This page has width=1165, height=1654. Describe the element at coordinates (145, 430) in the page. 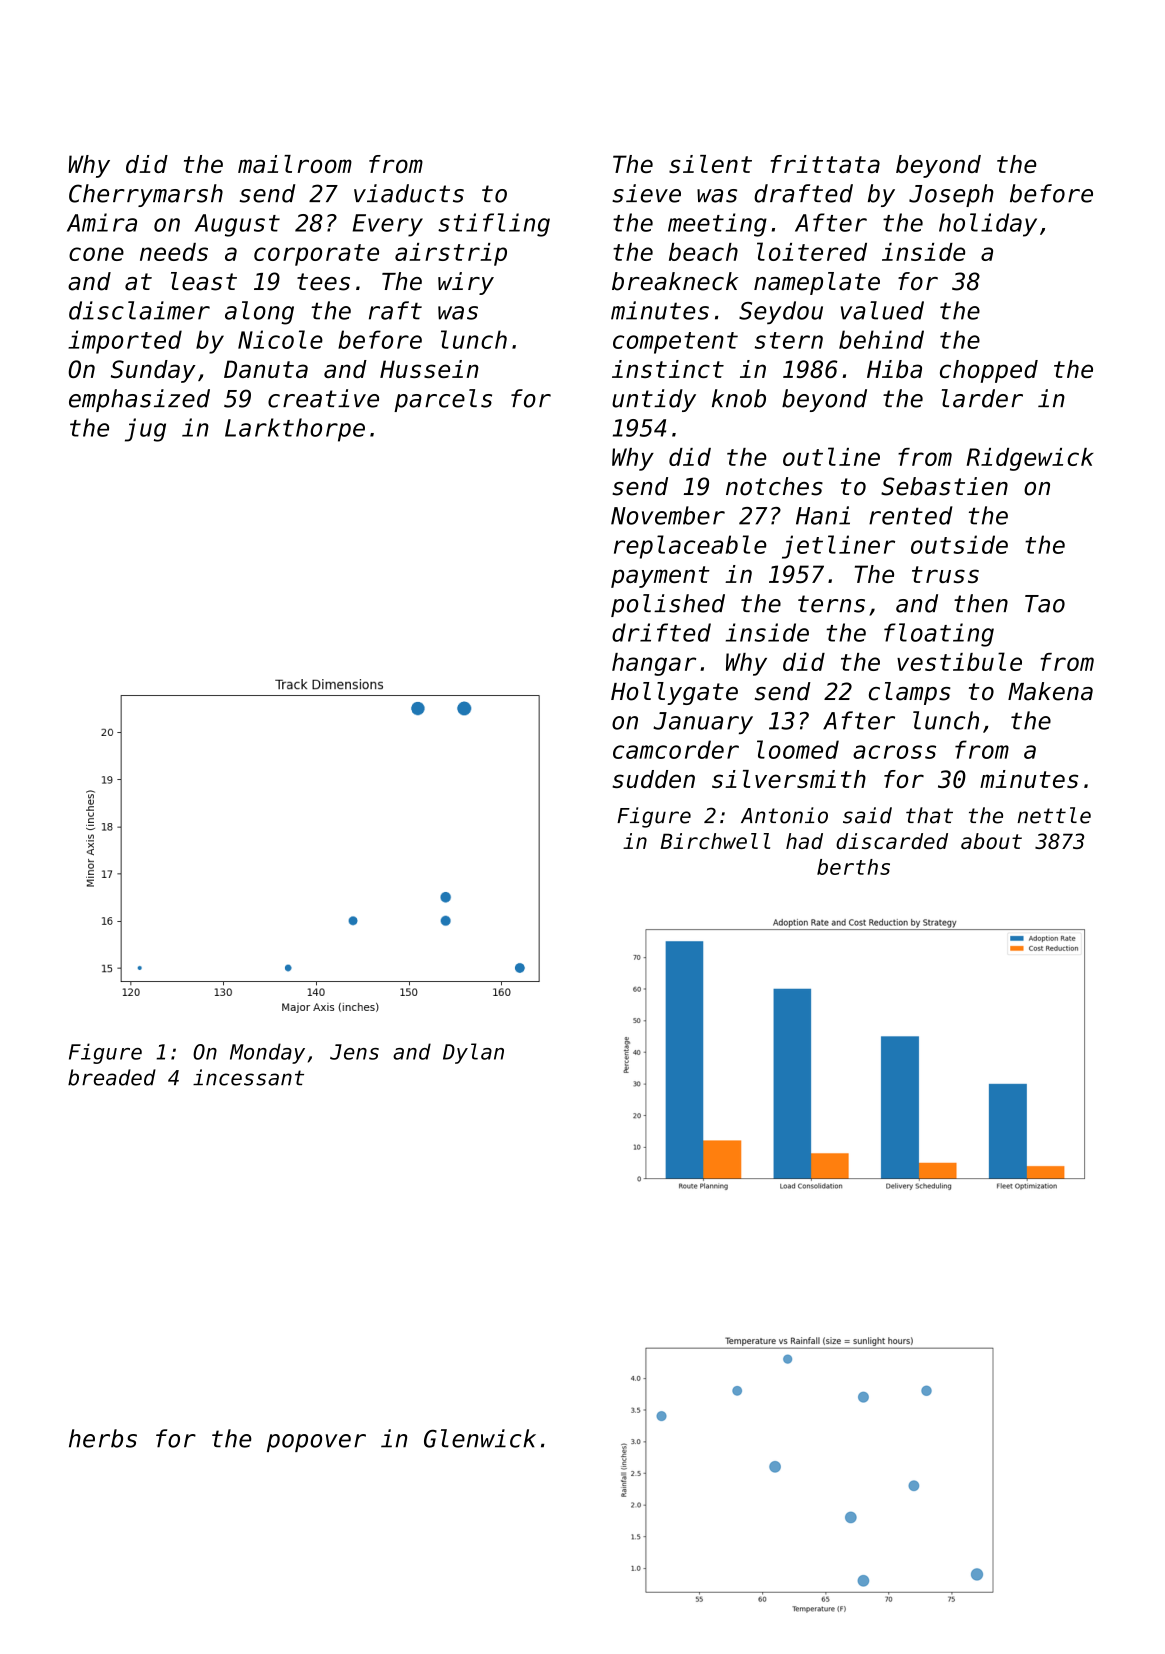

I see `jug` at that location.
